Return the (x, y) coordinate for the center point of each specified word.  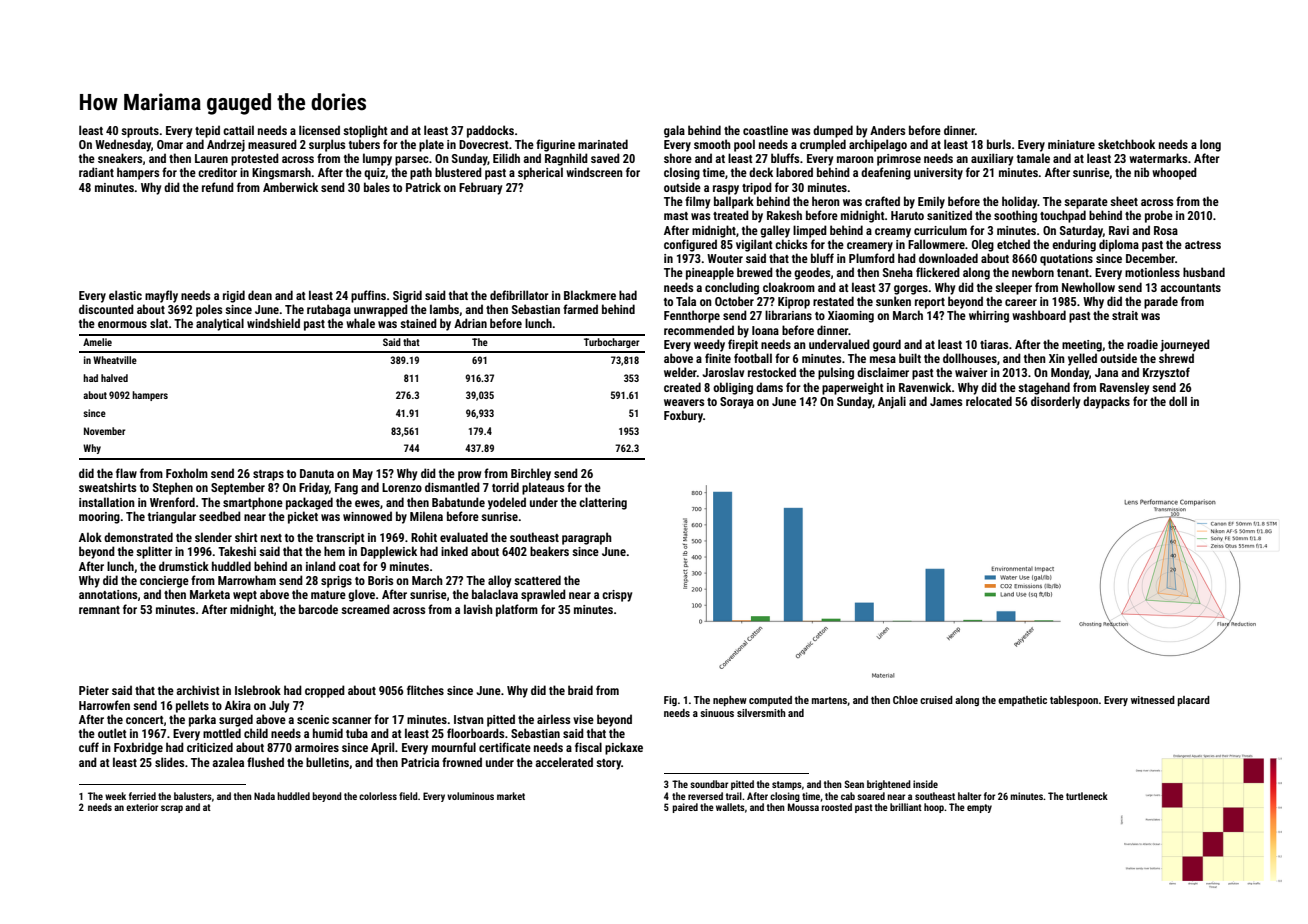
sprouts (140, 132)
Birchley (531, 474)
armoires (317, 747)
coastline (765, 130)
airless (553, 719)
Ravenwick (925, 387)
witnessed (1153, 700)
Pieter (94, 690)
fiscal (588, 747)
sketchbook (1126, 144)
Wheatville (115, 360)
